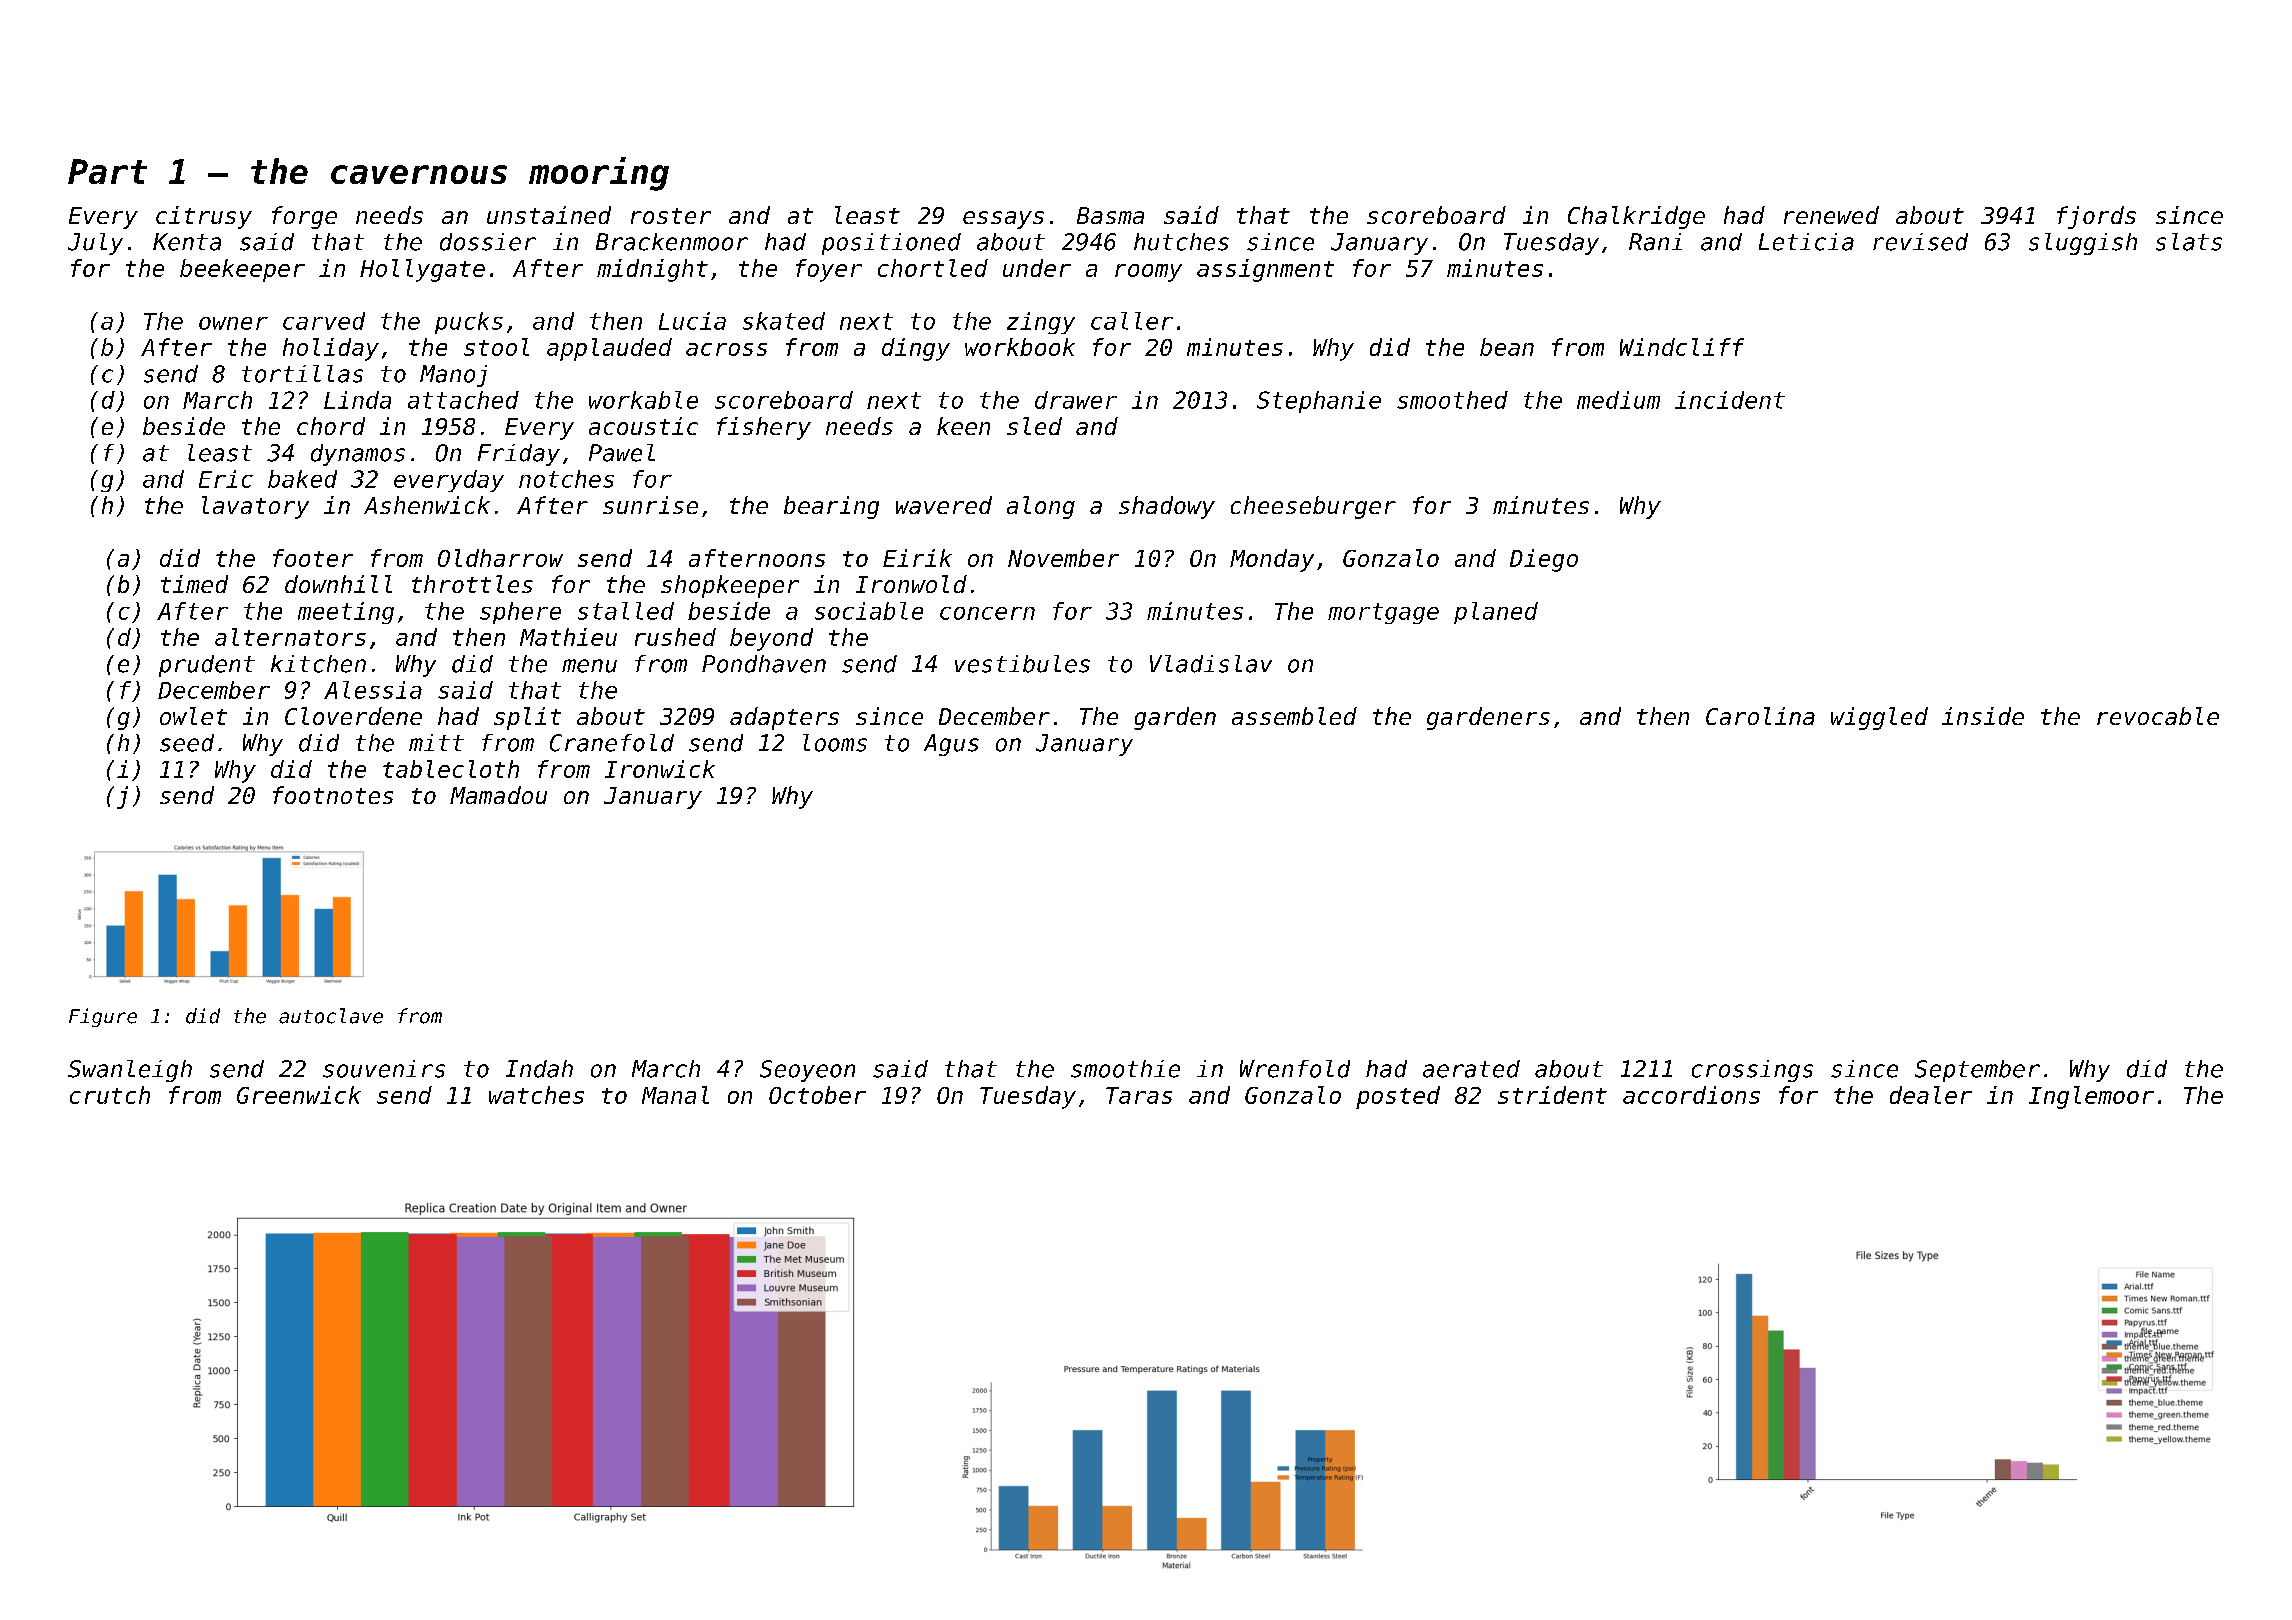 The image size is (2292, 1620). I want to click on inside, so click(1983, 716).
